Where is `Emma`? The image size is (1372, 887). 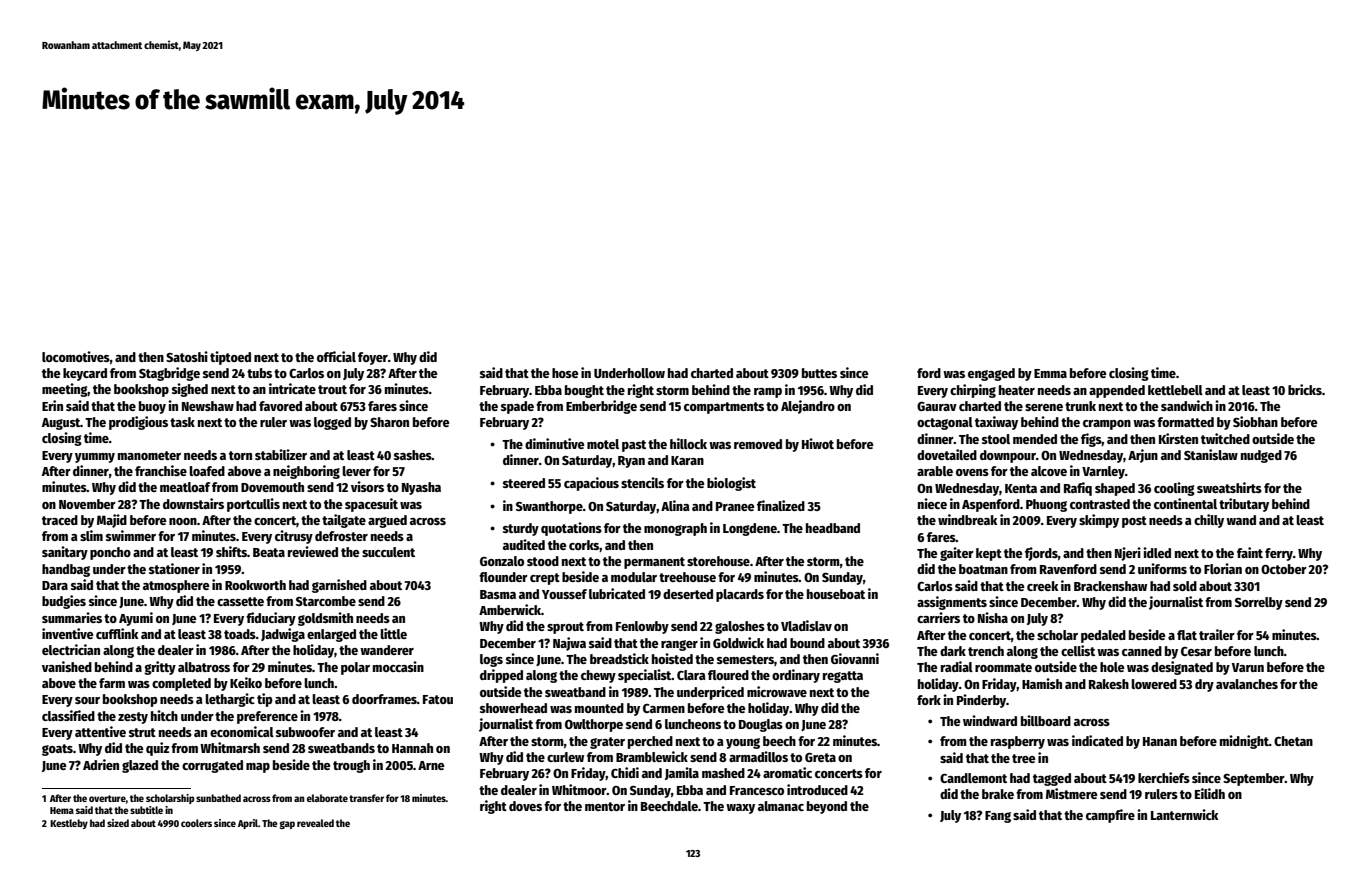 Emma is located at coordinates (1050, 373).
